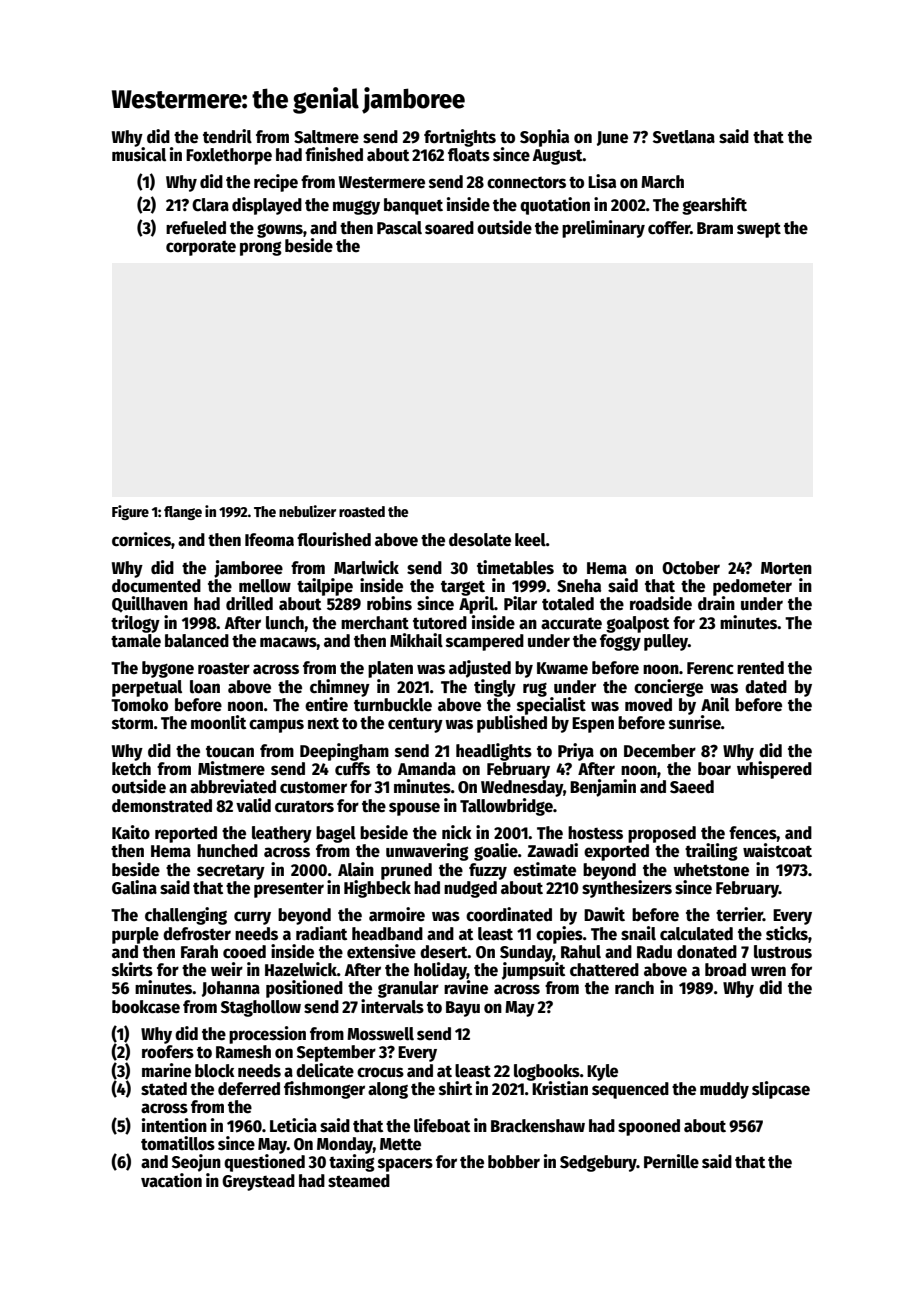 The width and height of the document is (924, 1308). What do you see at coordinates (178, 1143) in the document?
I see `tomatillos` at bounding box center [178, 1143].
